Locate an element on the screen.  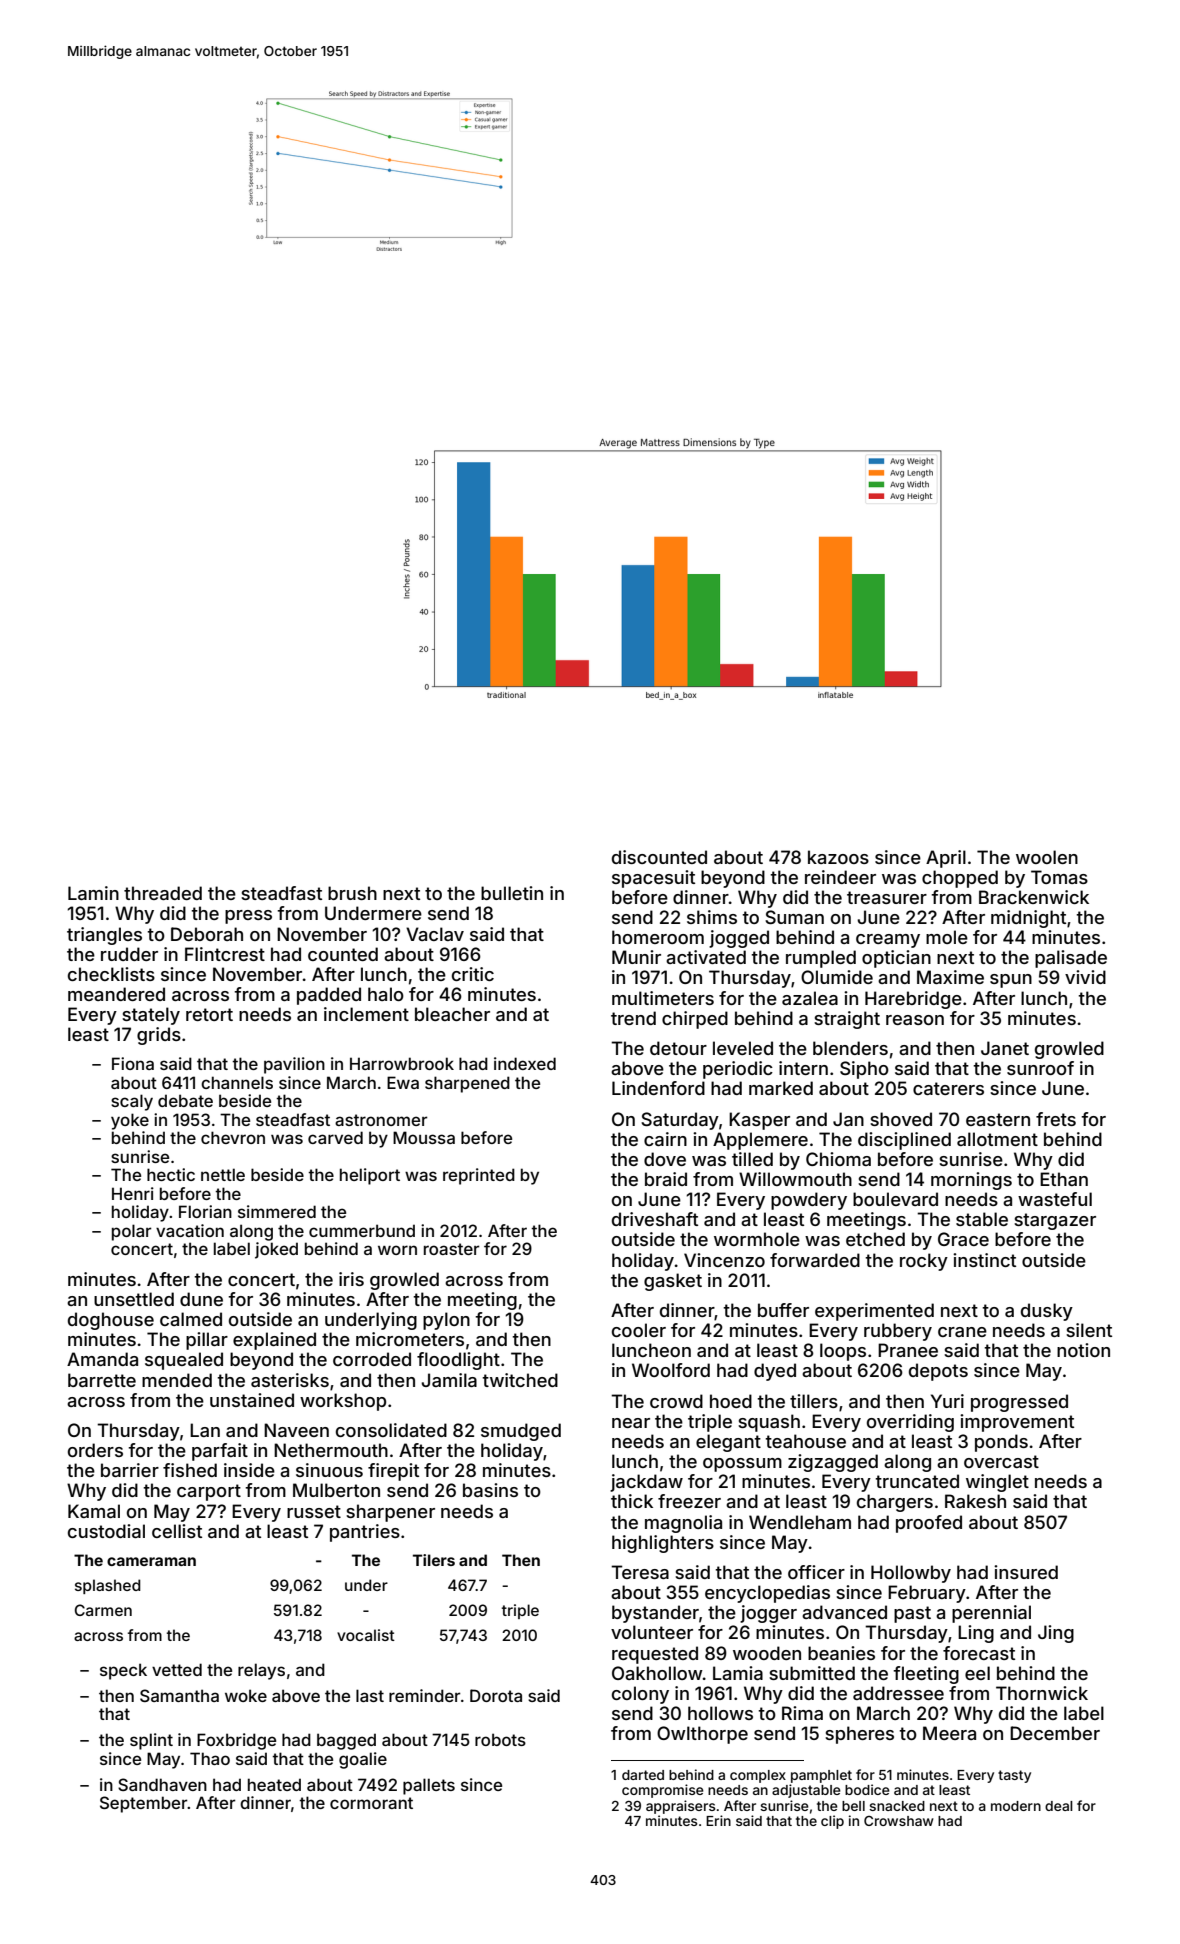
kazoos is located at coordinates (838, 857).
